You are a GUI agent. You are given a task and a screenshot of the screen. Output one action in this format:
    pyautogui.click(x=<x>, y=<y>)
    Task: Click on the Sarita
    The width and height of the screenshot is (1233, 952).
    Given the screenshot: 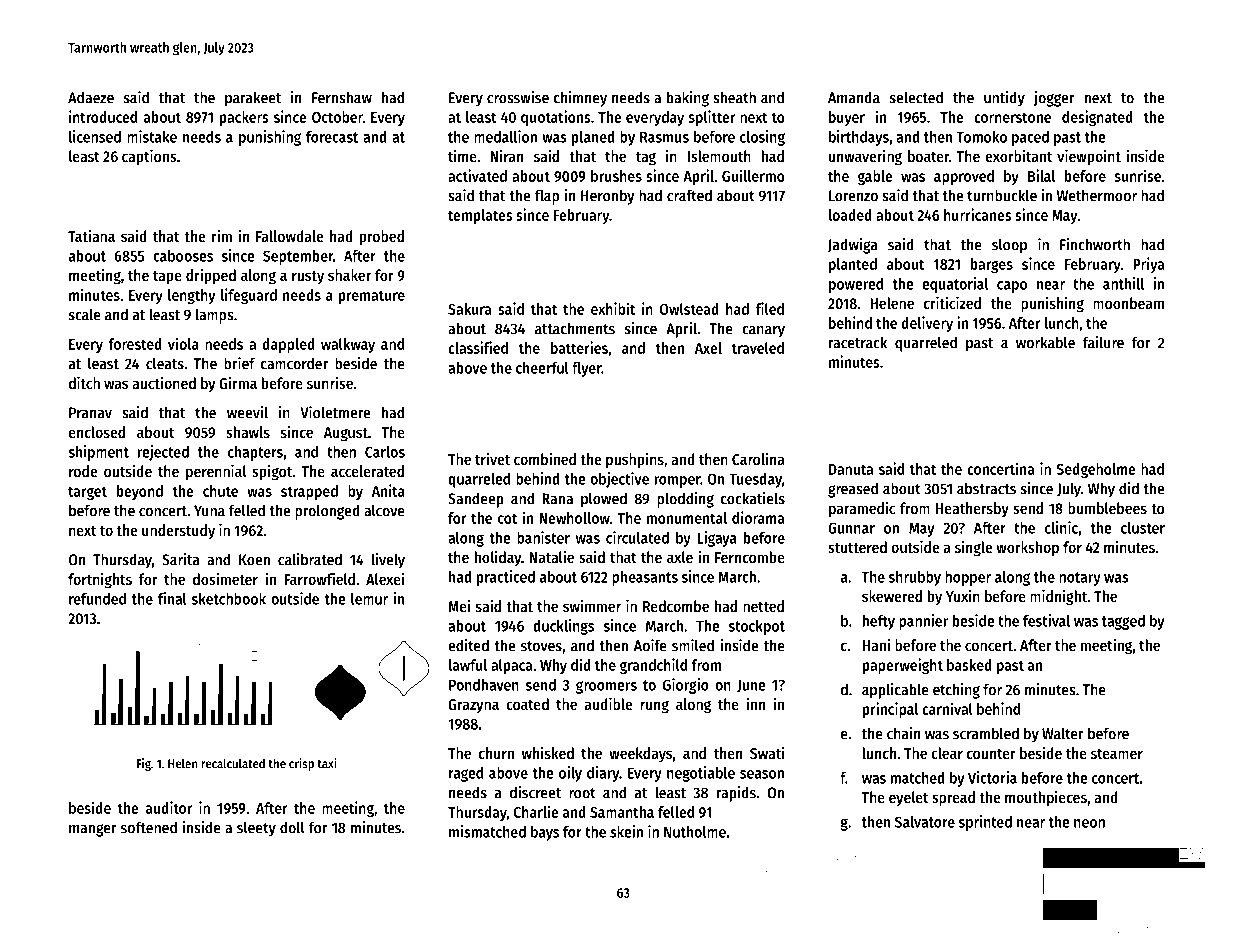 What is the action you would take?
    pyautogui.click(x=181, y=559)
